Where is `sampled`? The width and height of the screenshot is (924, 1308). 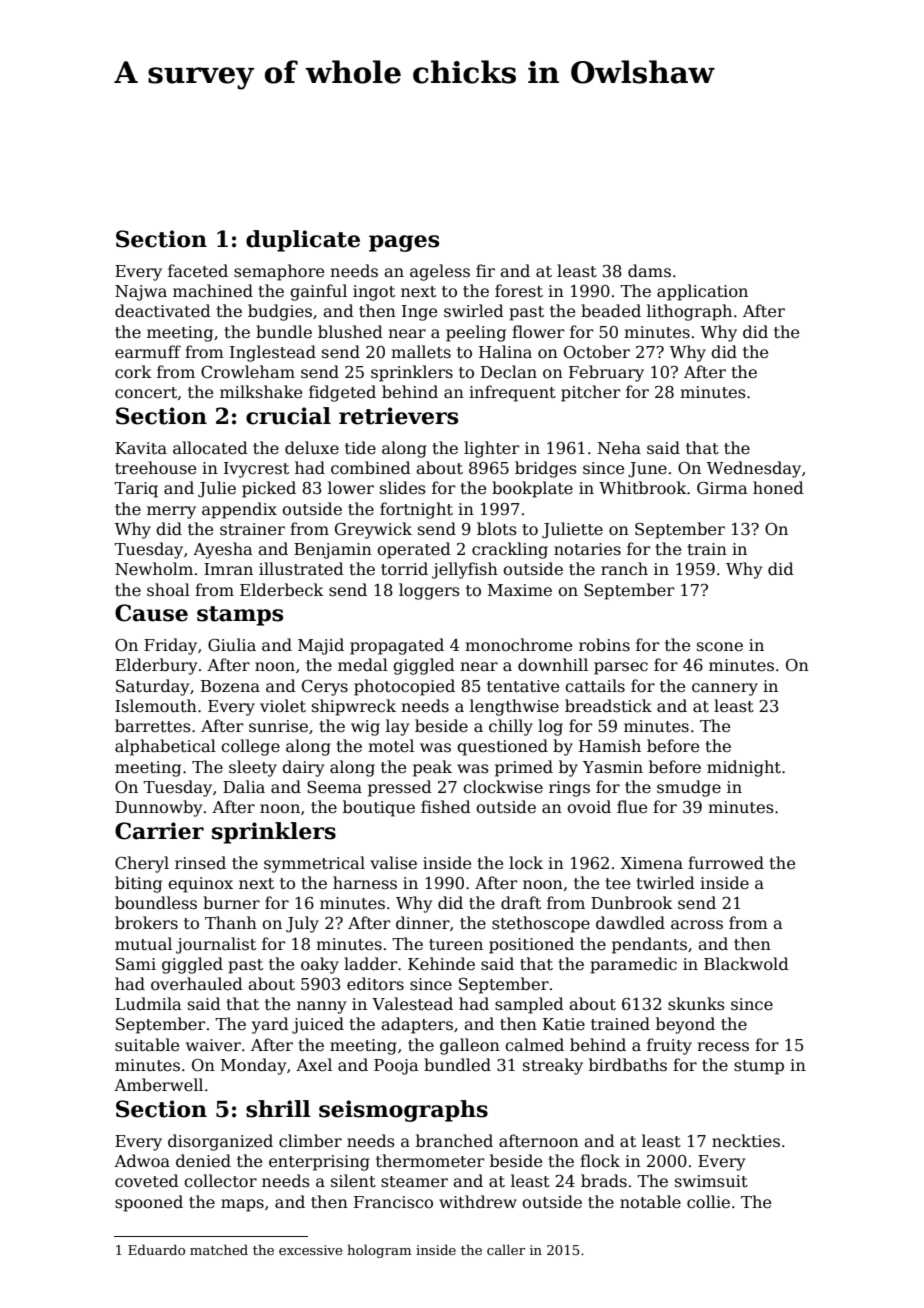
sampled is located at coordinates (529, 1005).
